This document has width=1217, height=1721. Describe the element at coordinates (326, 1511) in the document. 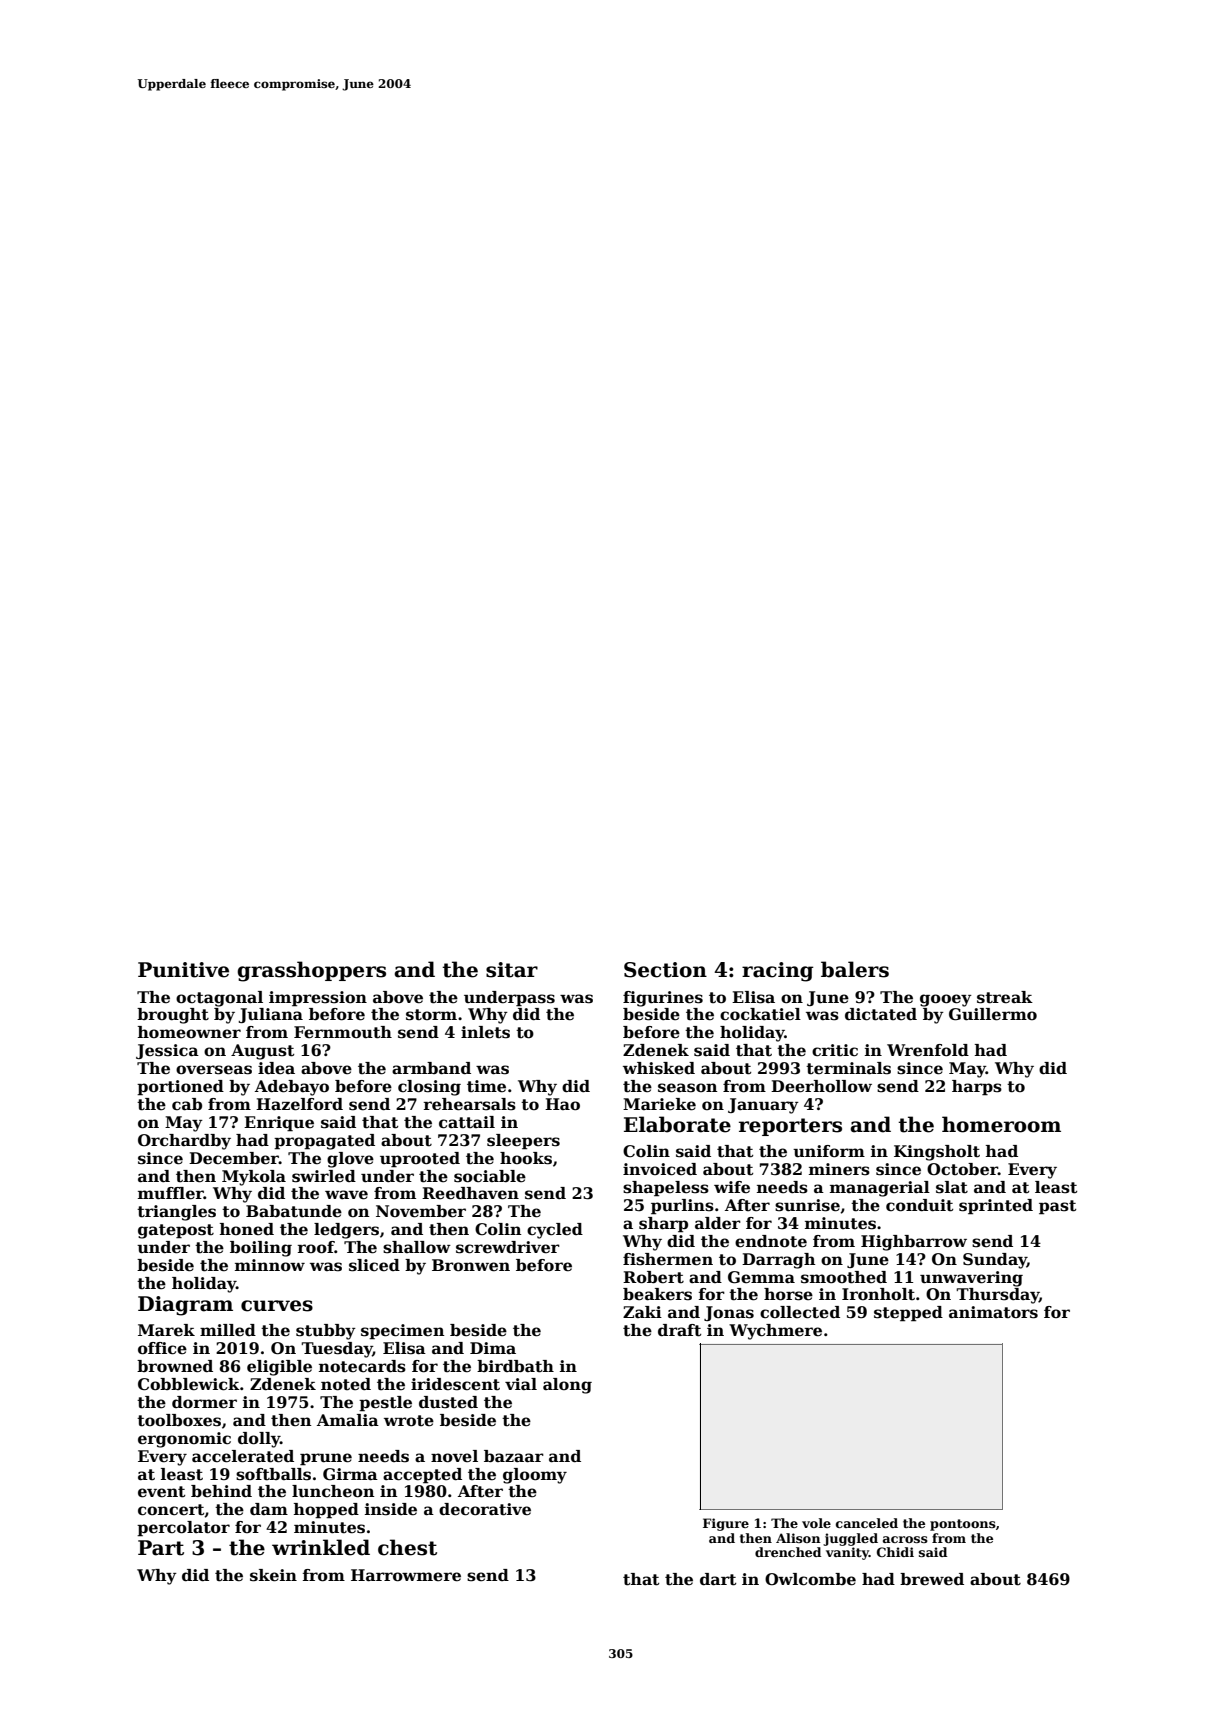

I see `hopped` at that location.
